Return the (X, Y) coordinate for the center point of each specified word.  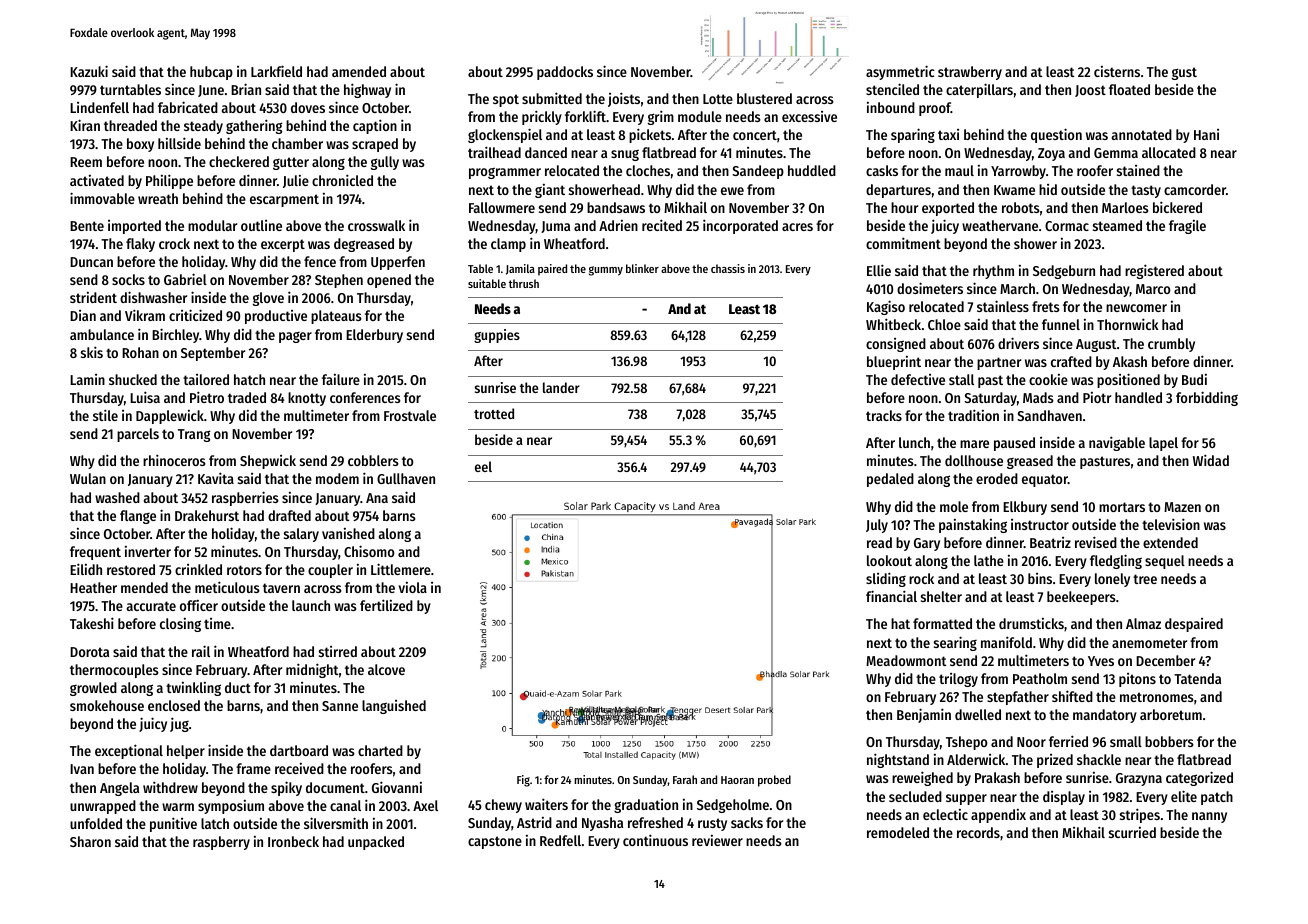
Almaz (1143, 623)
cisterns (1117, 71)
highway (367, 90)
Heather (93, 587)
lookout (889, 560)
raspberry (221, 843)
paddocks (565, 73)
